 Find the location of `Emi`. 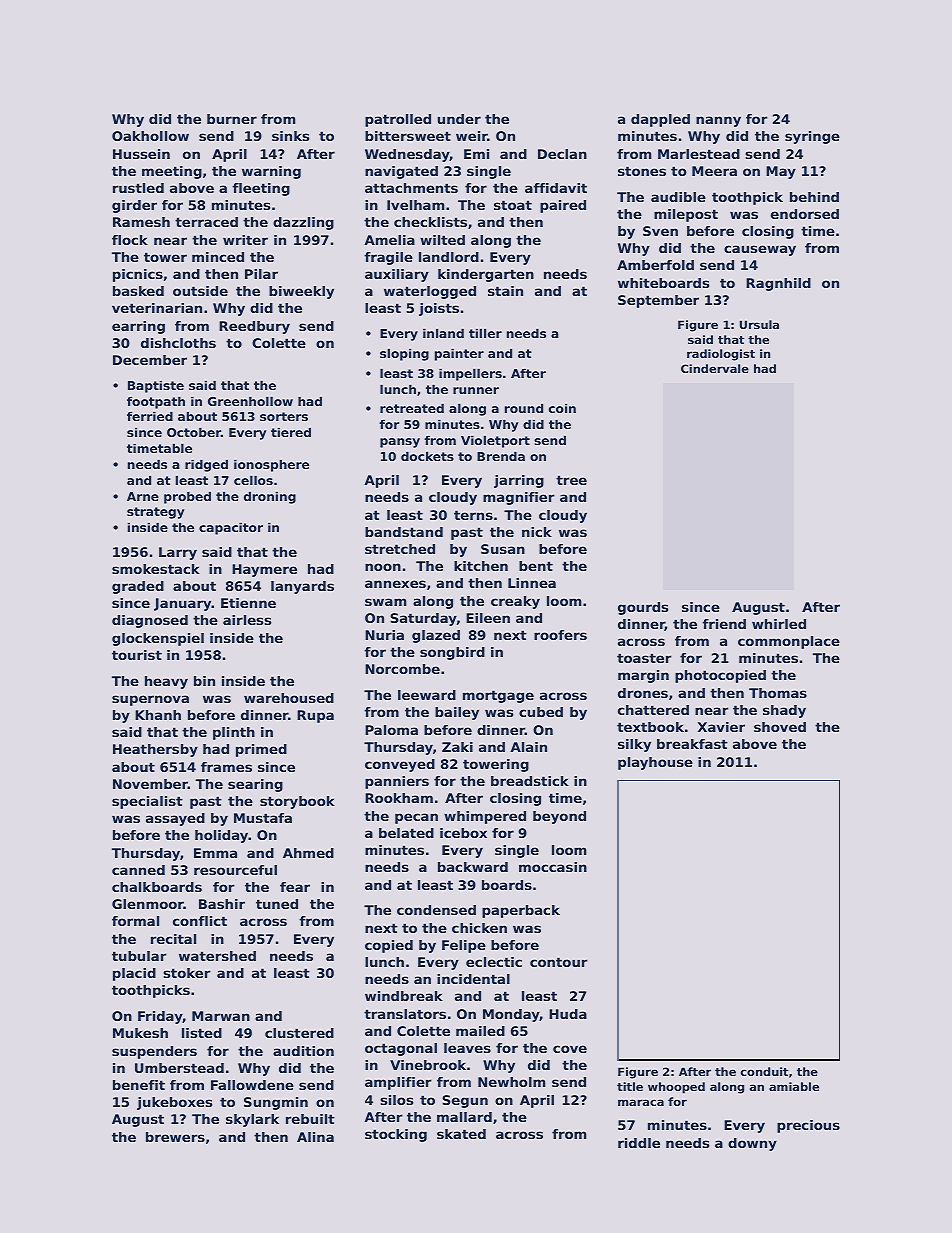

Emi is located at coordinates (476, 154).
